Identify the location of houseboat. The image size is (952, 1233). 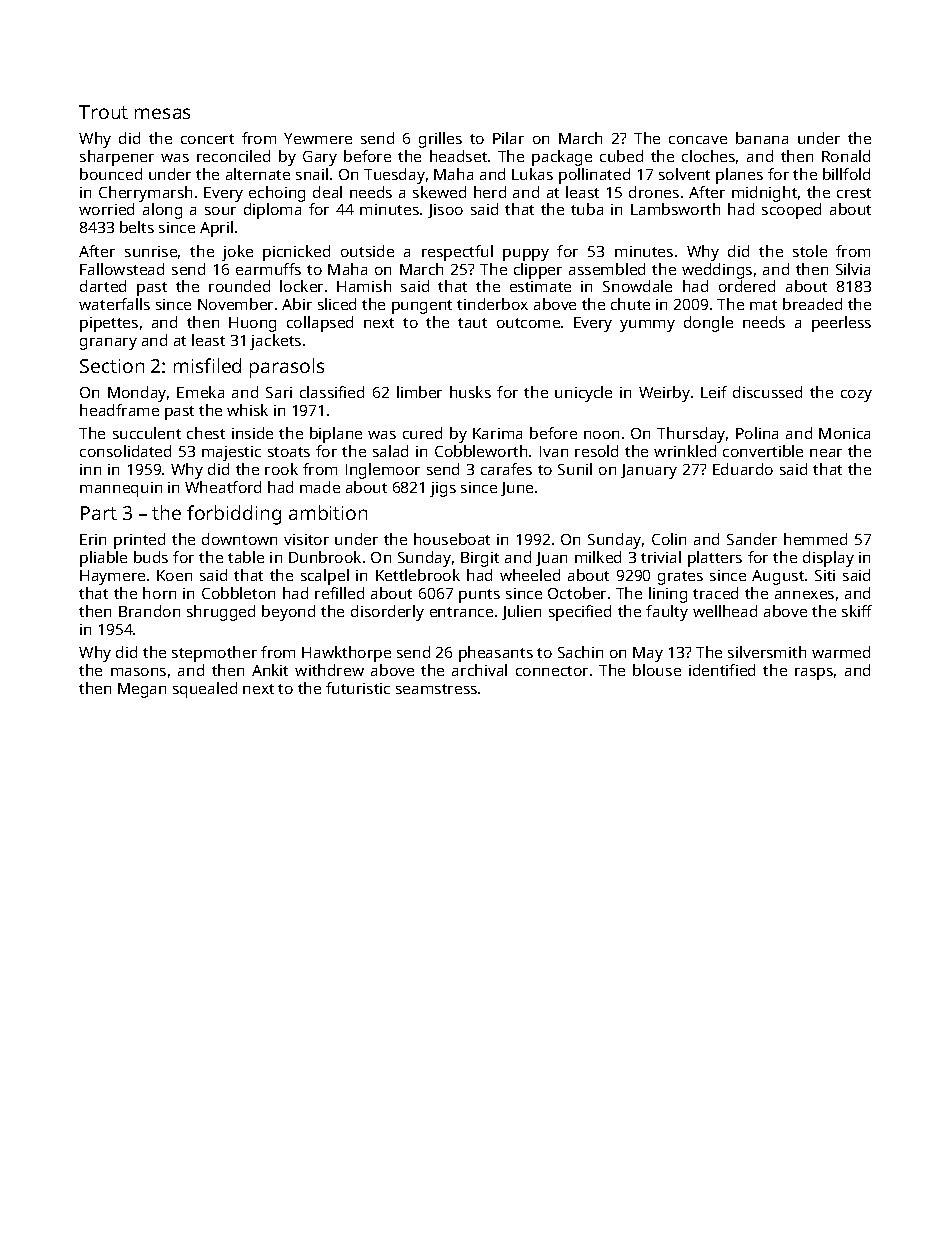
(452, 539).
